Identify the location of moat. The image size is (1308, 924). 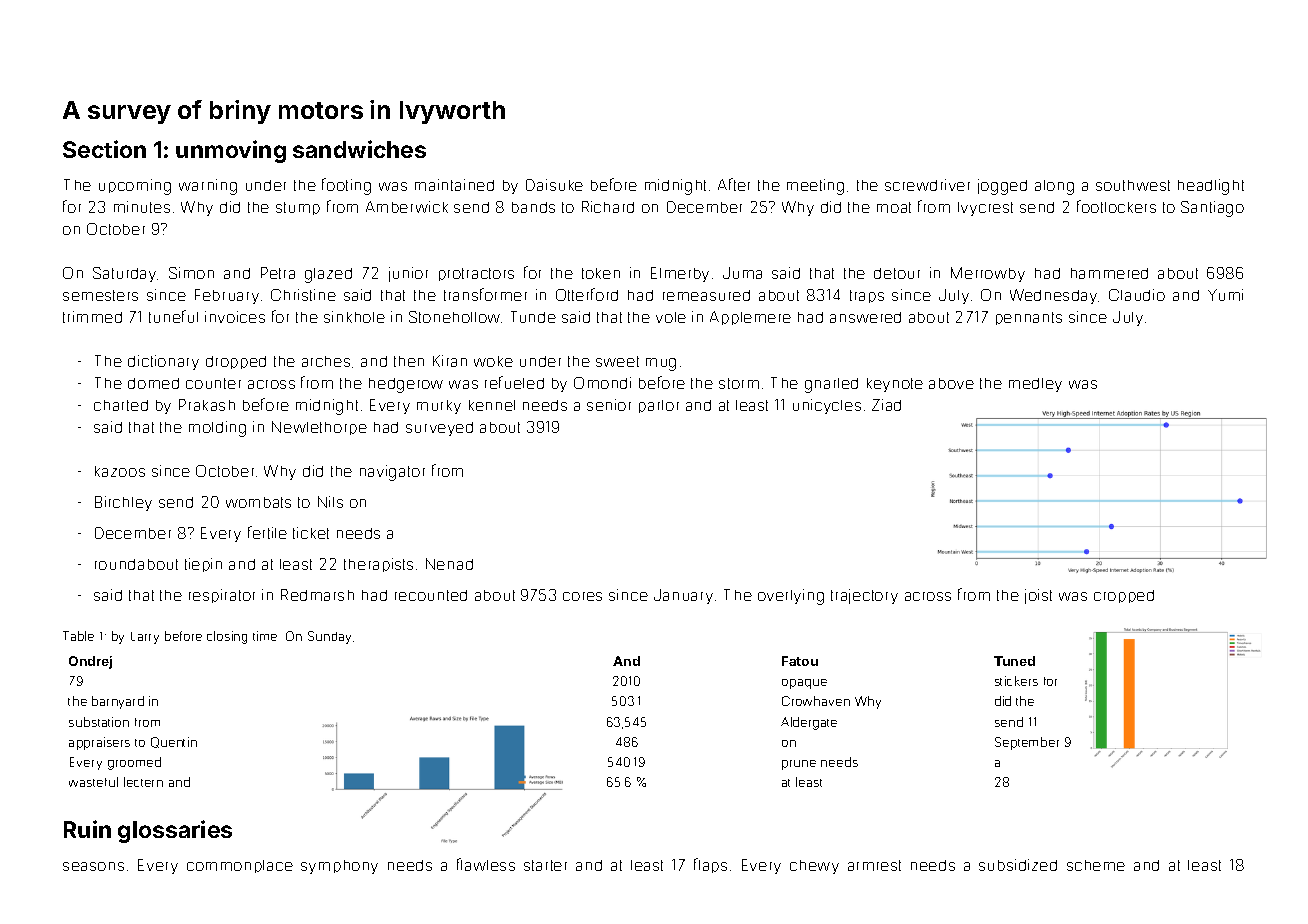
(894, 207).
